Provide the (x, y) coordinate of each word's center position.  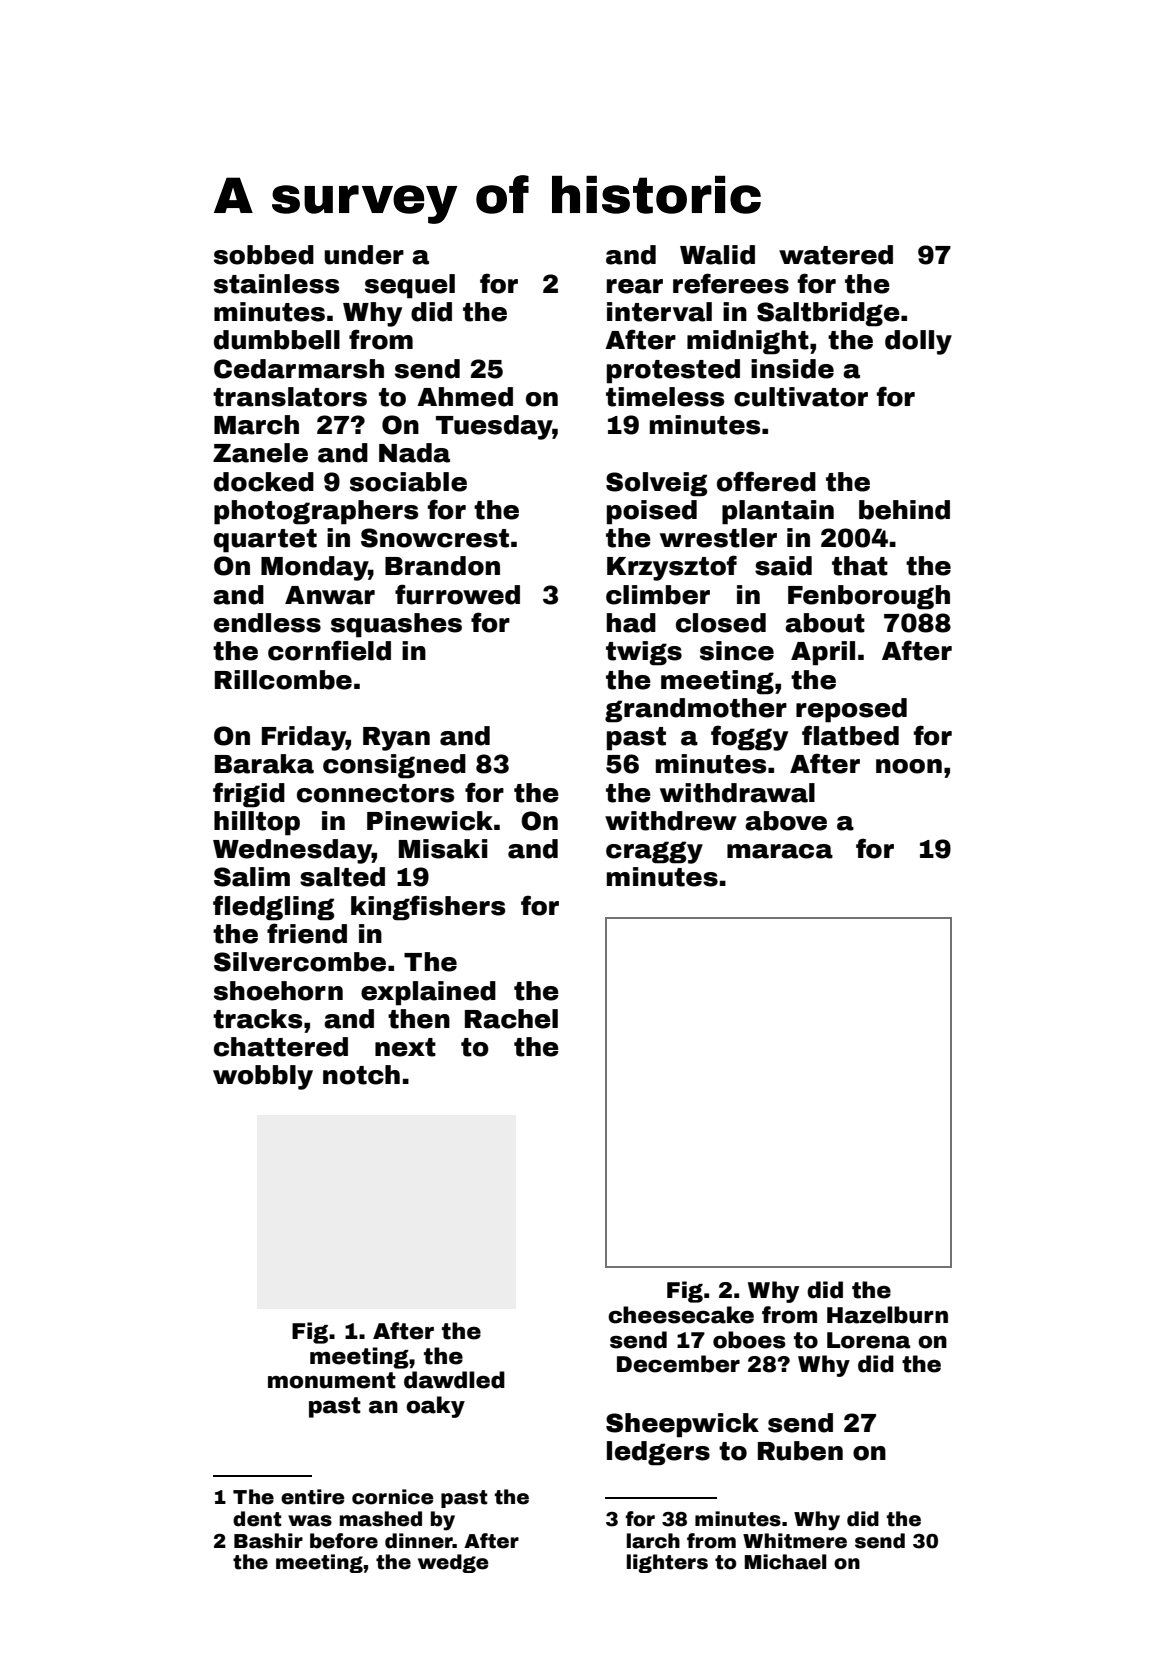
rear (635, 286)
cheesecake (681, 1315)
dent (257, 1519)
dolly (918, 342)
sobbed (264, 255)
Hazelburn (887, 1315)
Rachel (511, 1019)
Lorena (868, 1340)
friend (307, 933)
